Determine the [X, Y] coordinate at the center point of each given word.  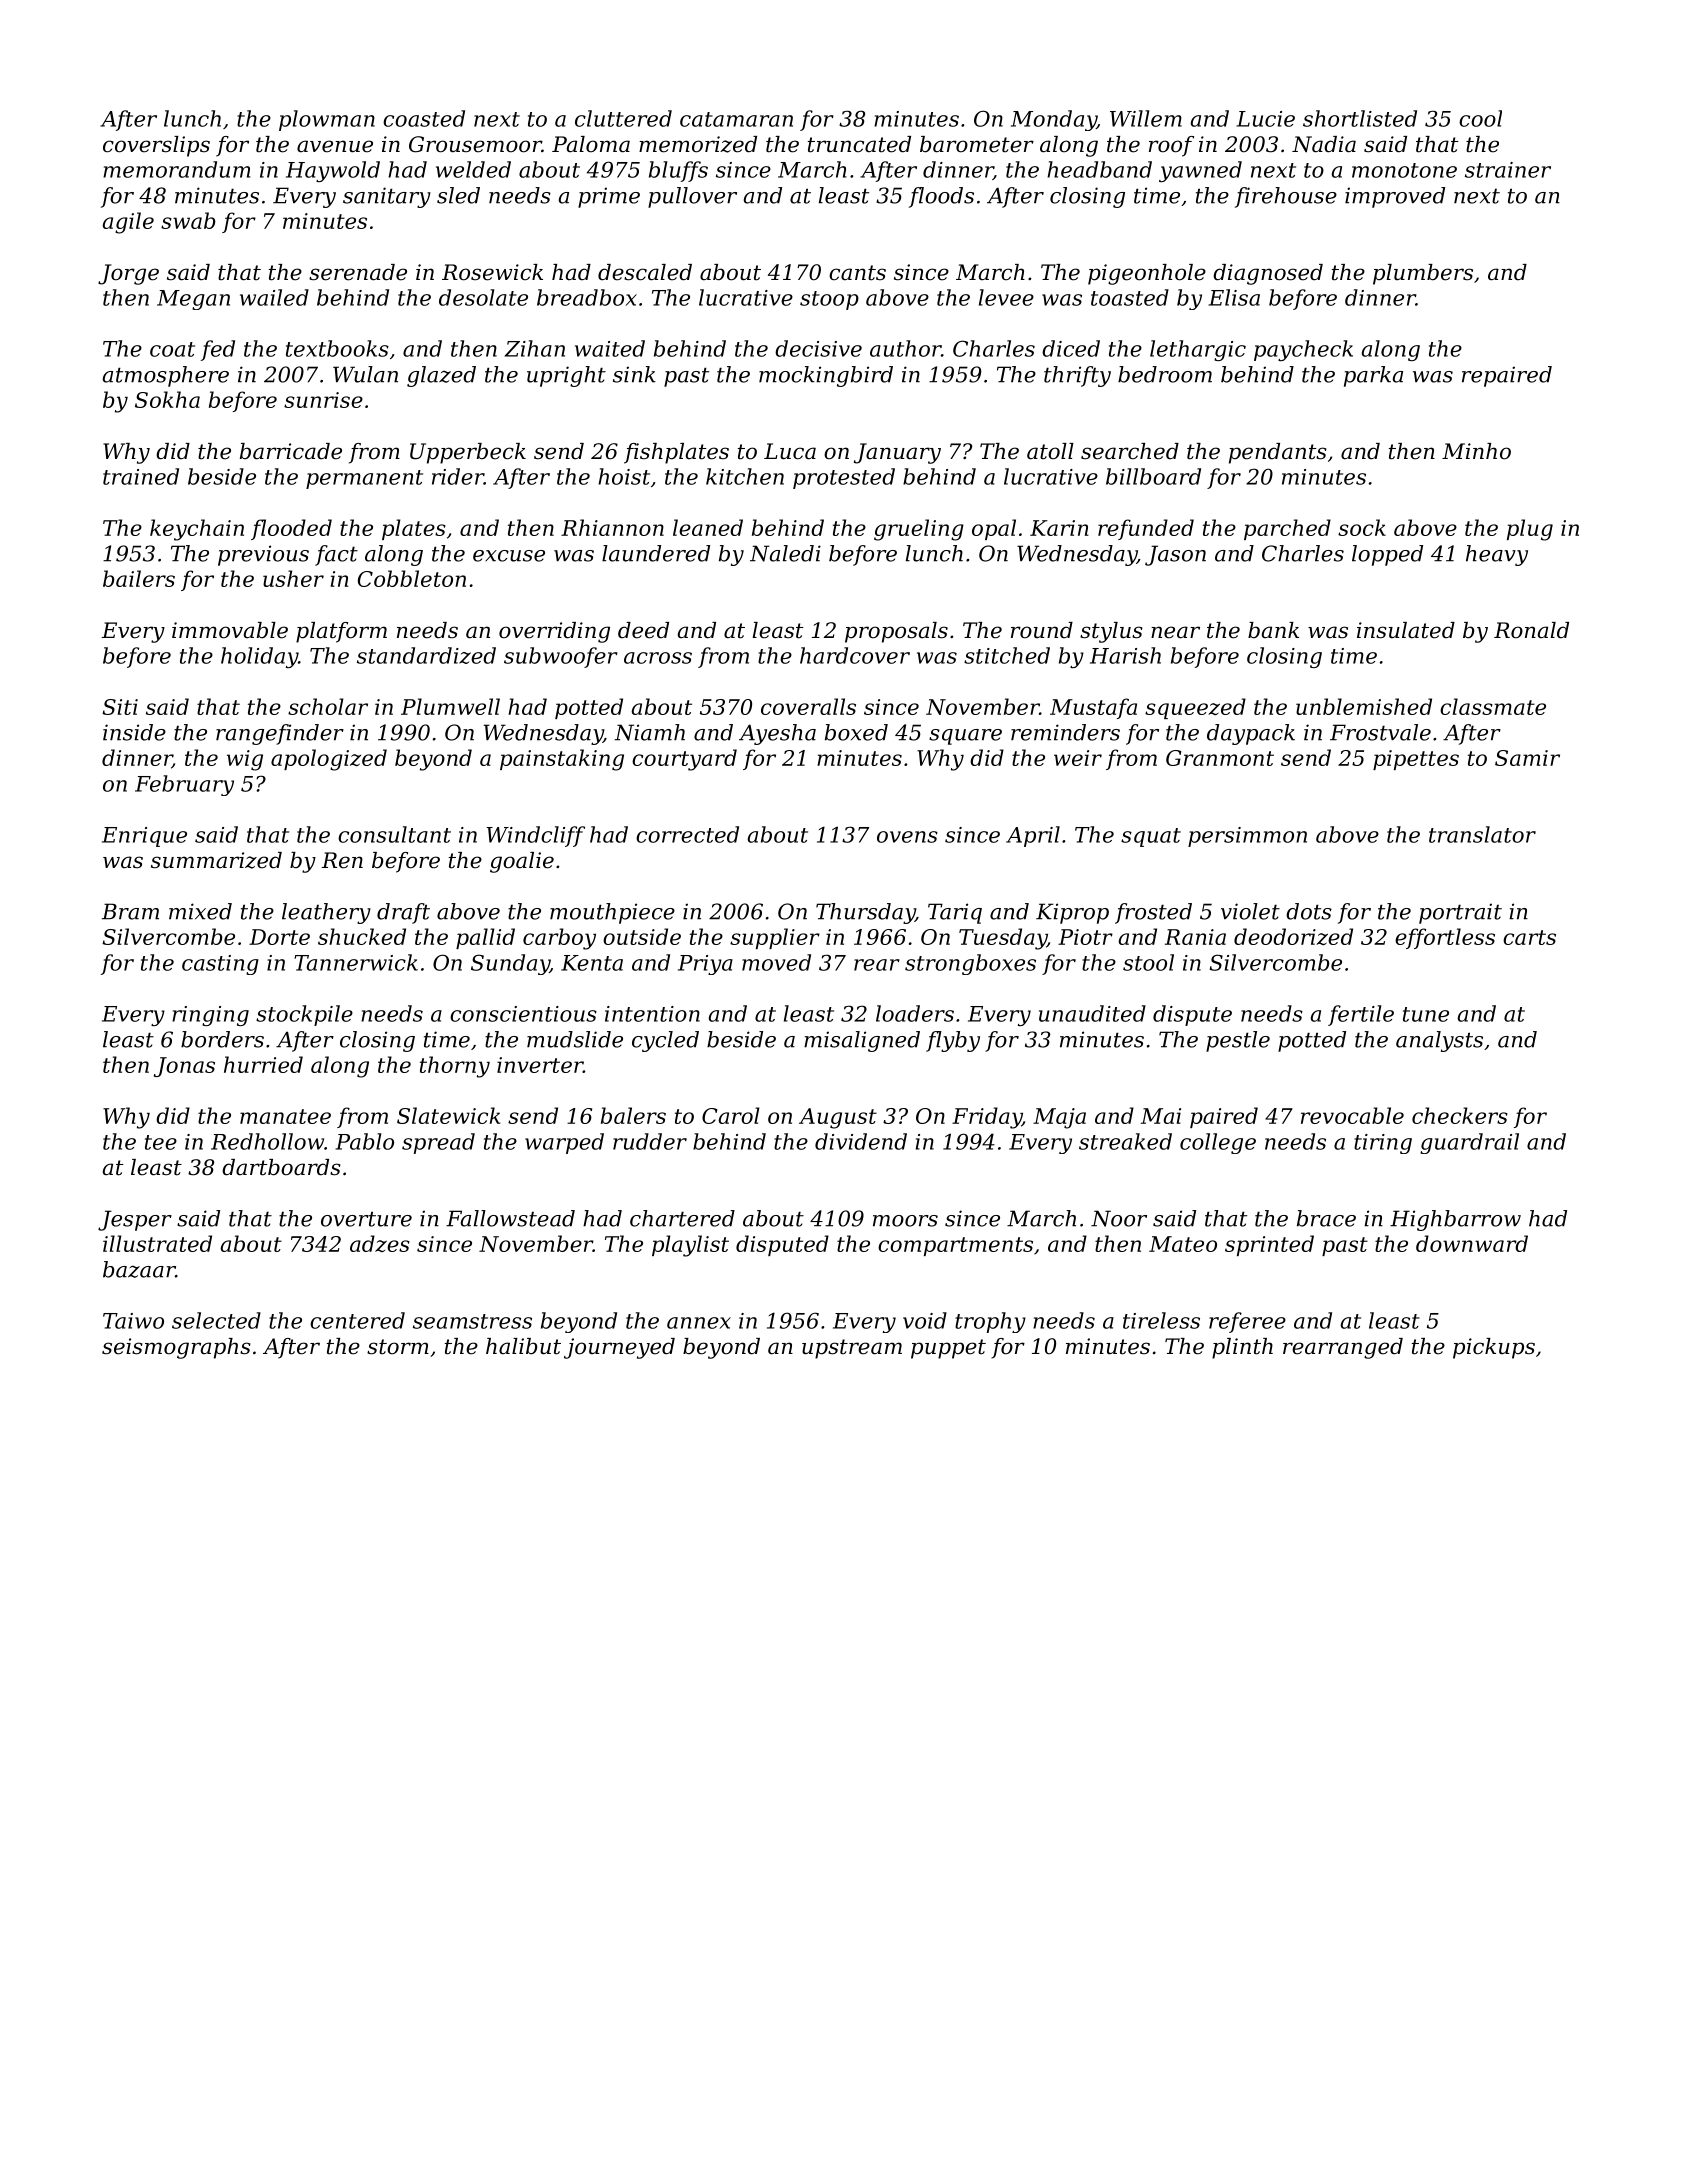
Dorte [279, 937]
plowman [327, 120]
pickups [1494, 1348]
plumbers [1423, 274]
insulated [1406, 630]
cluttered [623, 118]
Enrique [144, 837]
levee [1006, 297]
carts [1529, 937]
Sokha [167, 399]
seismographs [176, 1348]
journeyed [619, 1348]
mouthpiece [612, 913]
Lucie [1265, 119]
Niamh [649, 732]
